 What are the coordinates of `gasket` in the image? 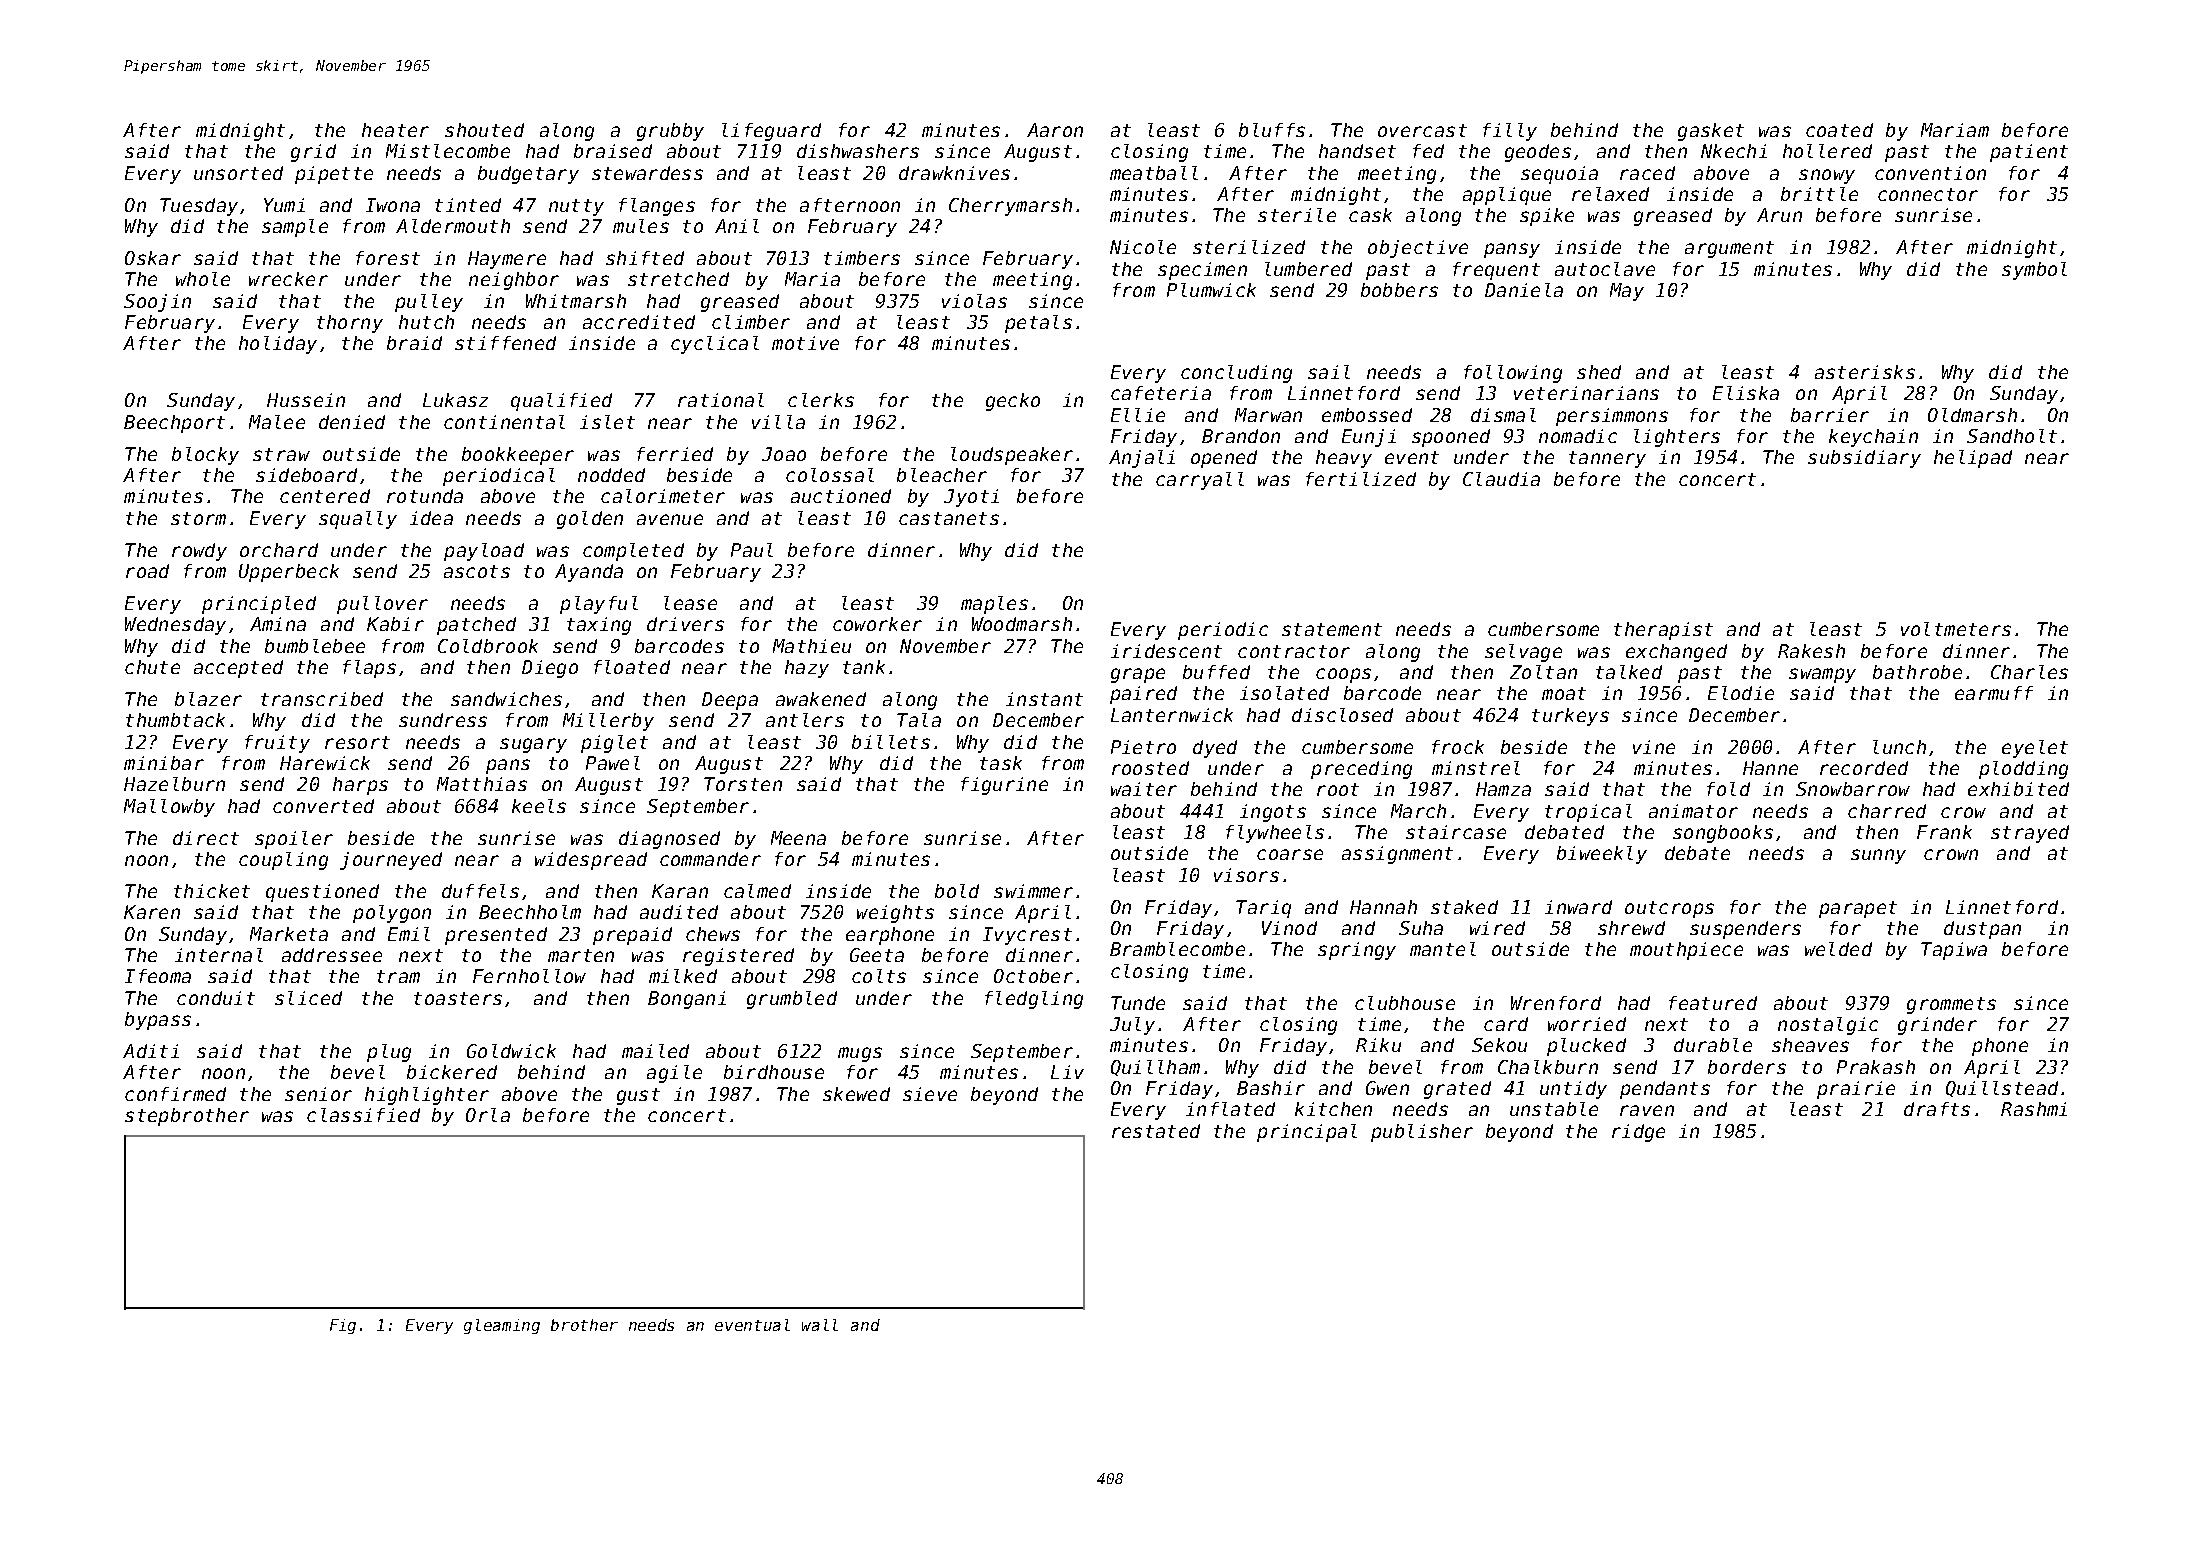 It's located at (1711, 132).
